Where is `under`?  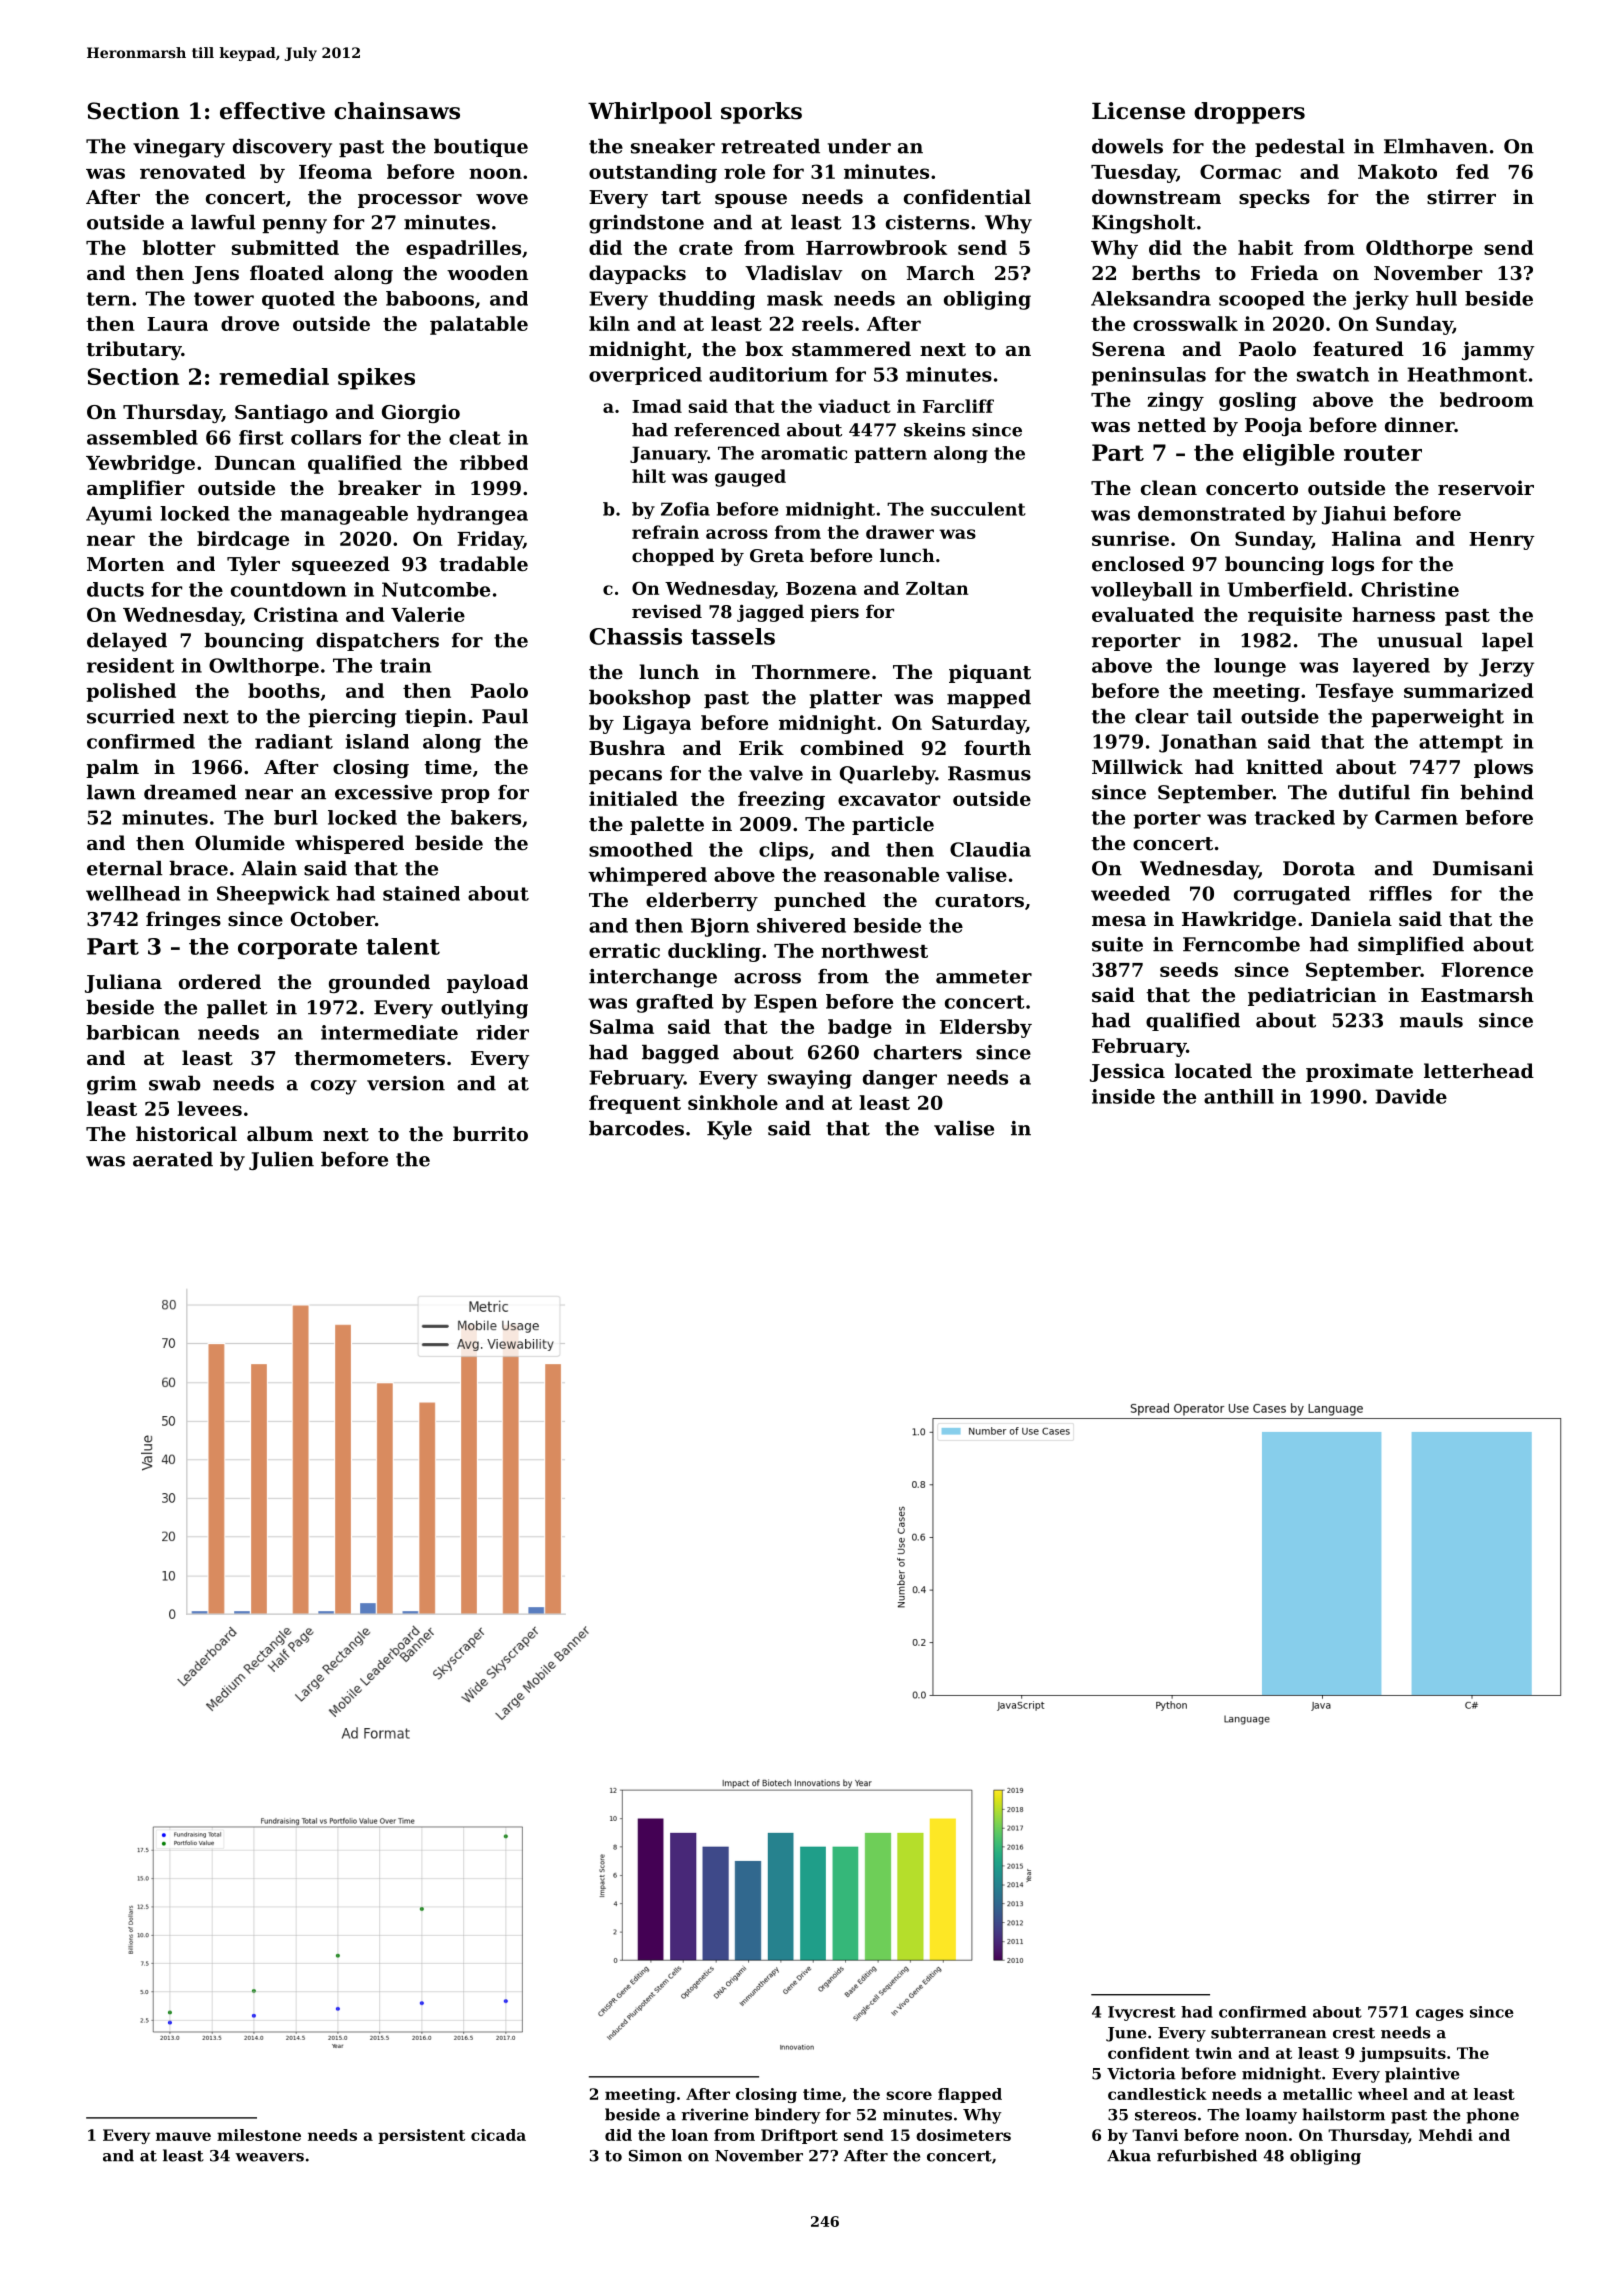 under is located at coordinates (859, 146).
